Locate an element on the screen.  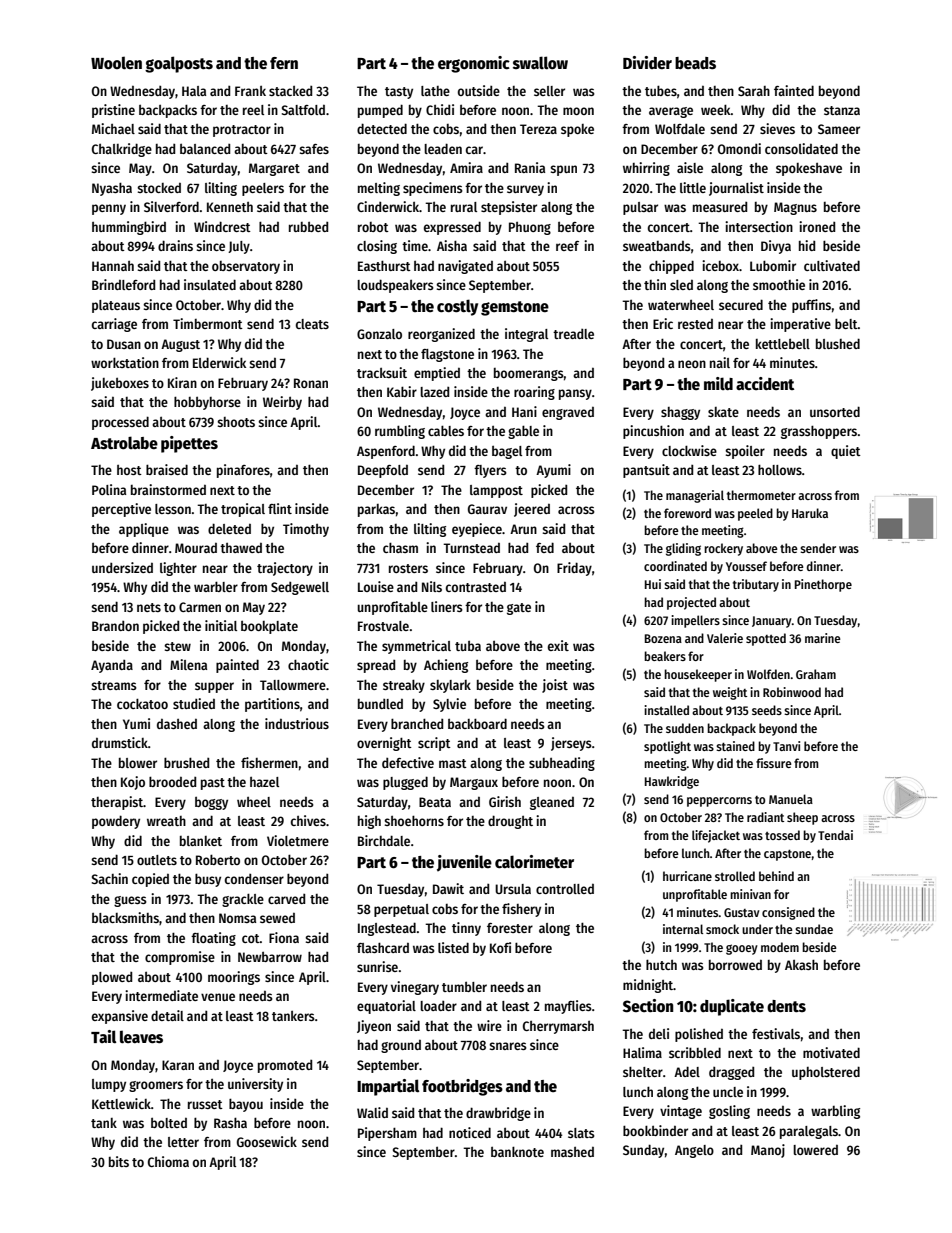
Youssef is located at coordinates (746, 566).
